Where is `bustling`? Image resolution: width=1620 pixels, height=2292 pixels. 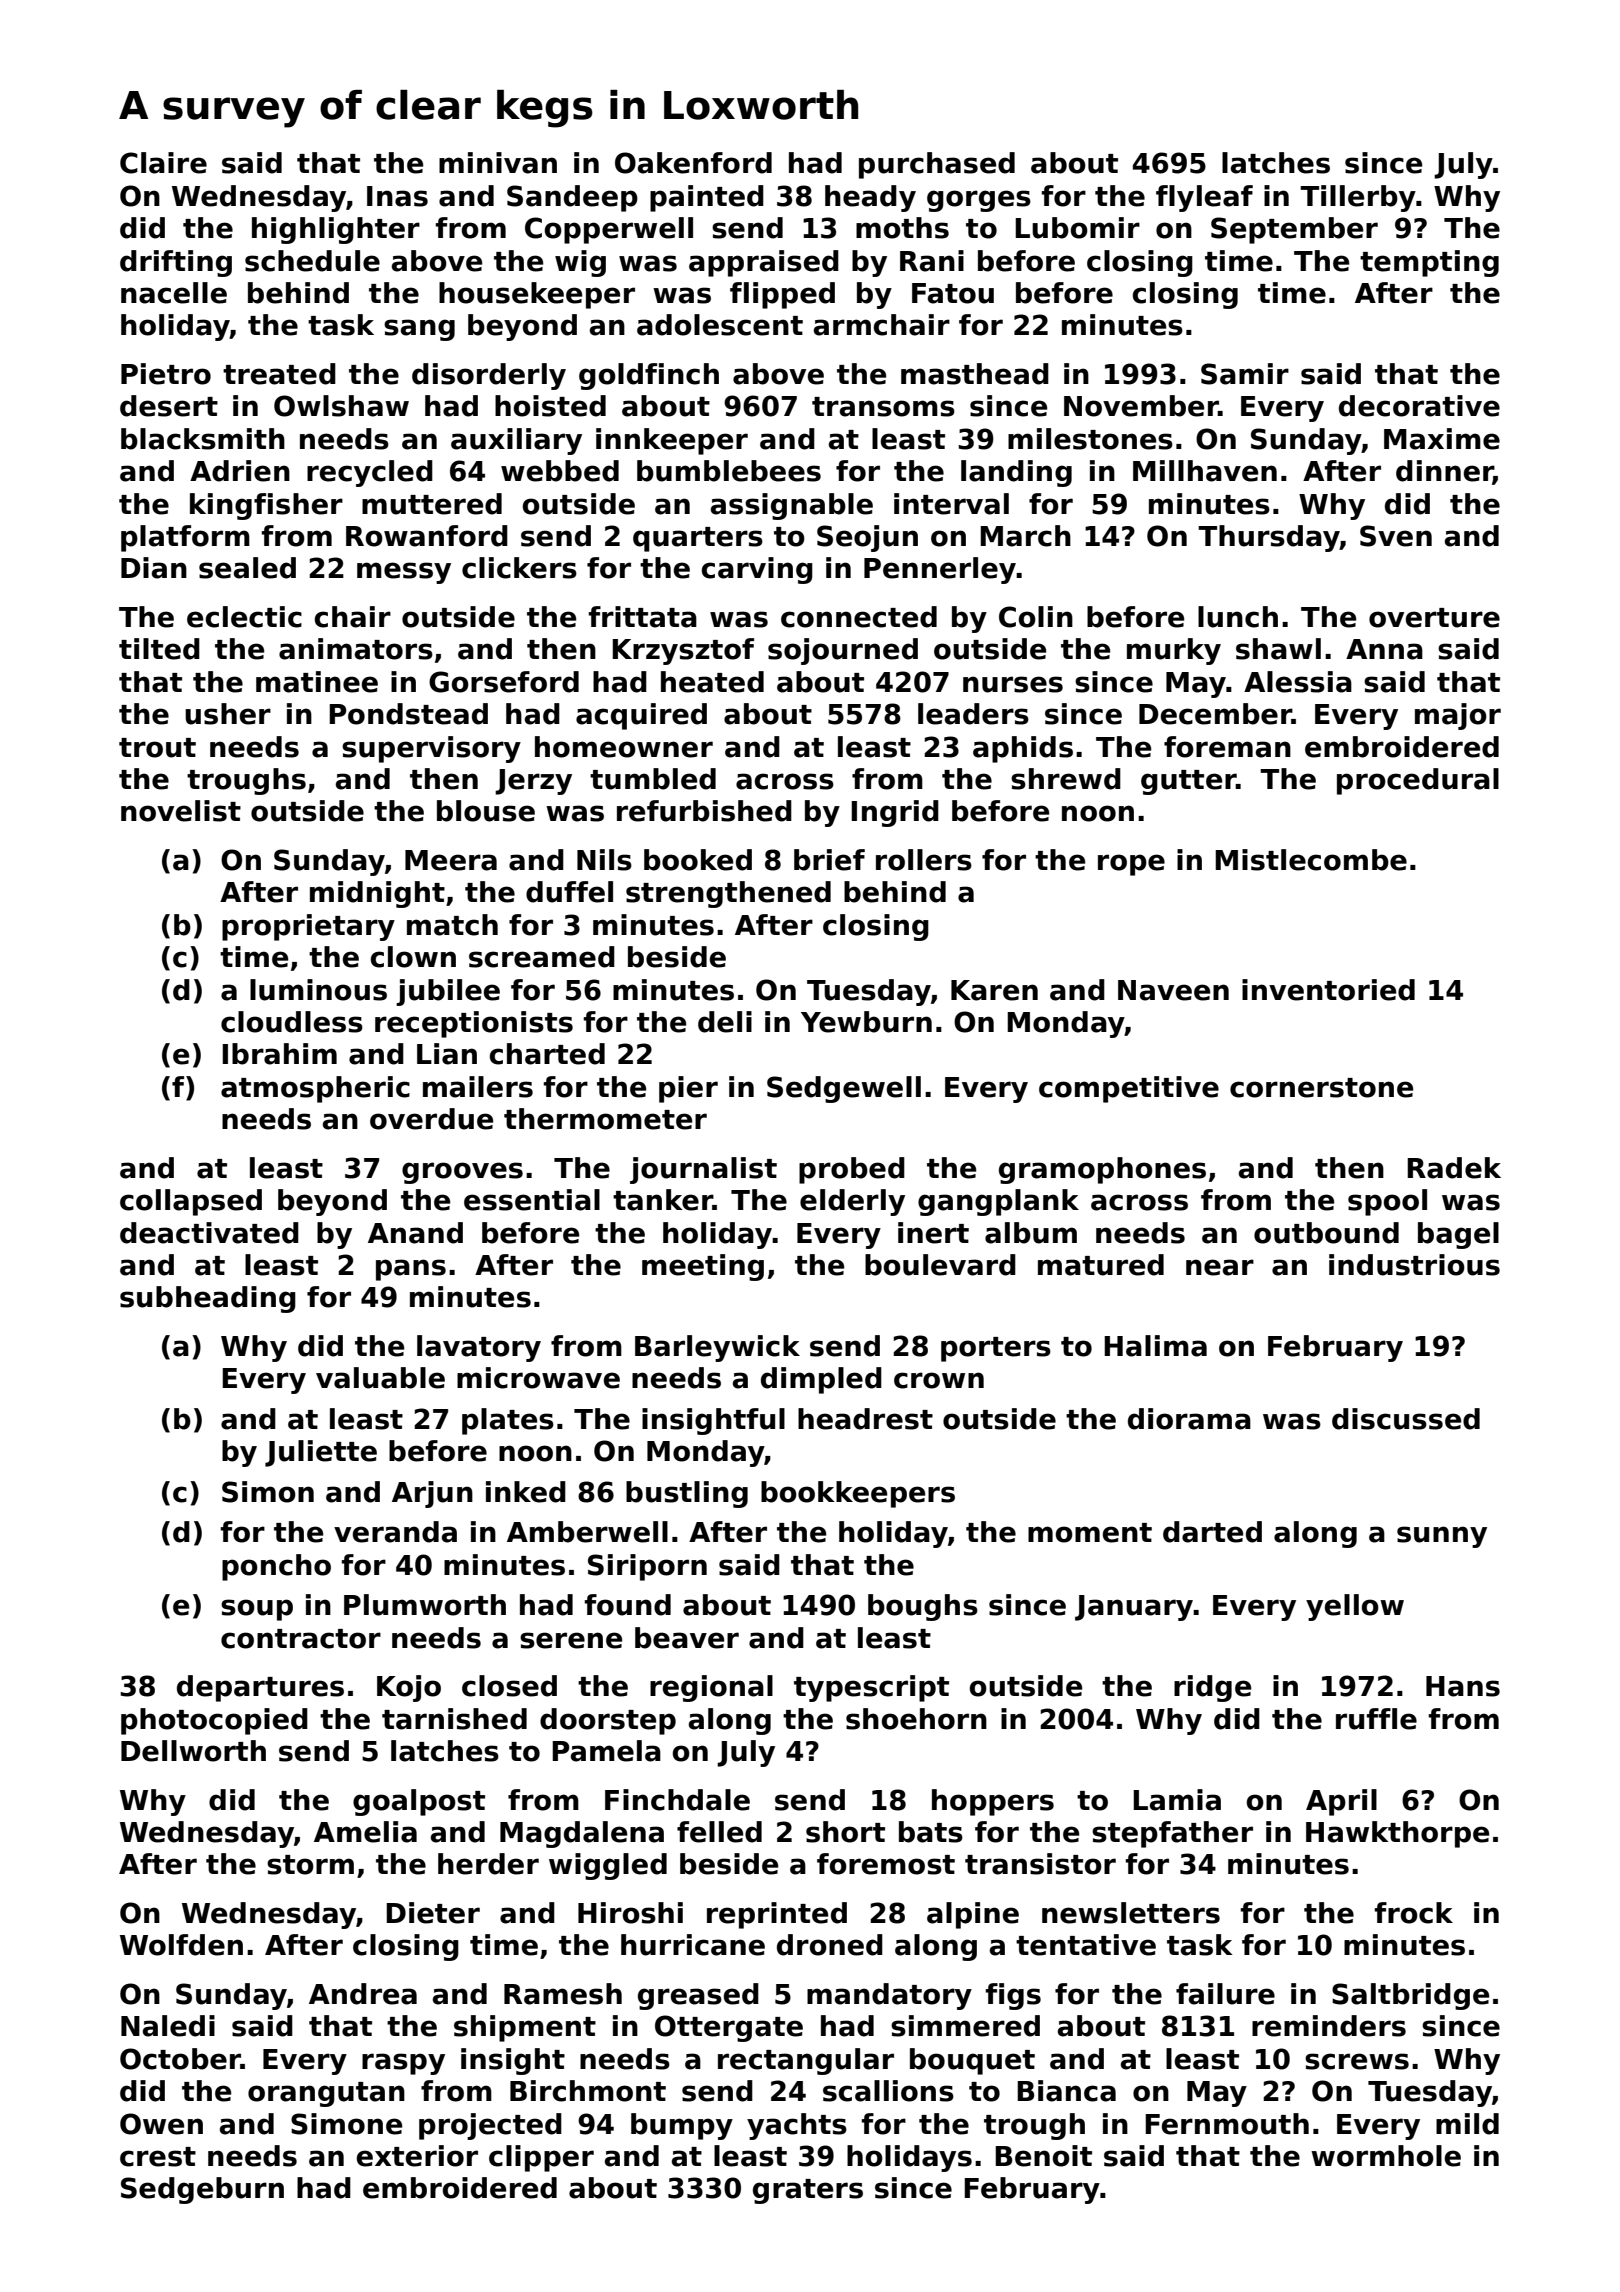 bustling is located at coordinates (687, 1494).
